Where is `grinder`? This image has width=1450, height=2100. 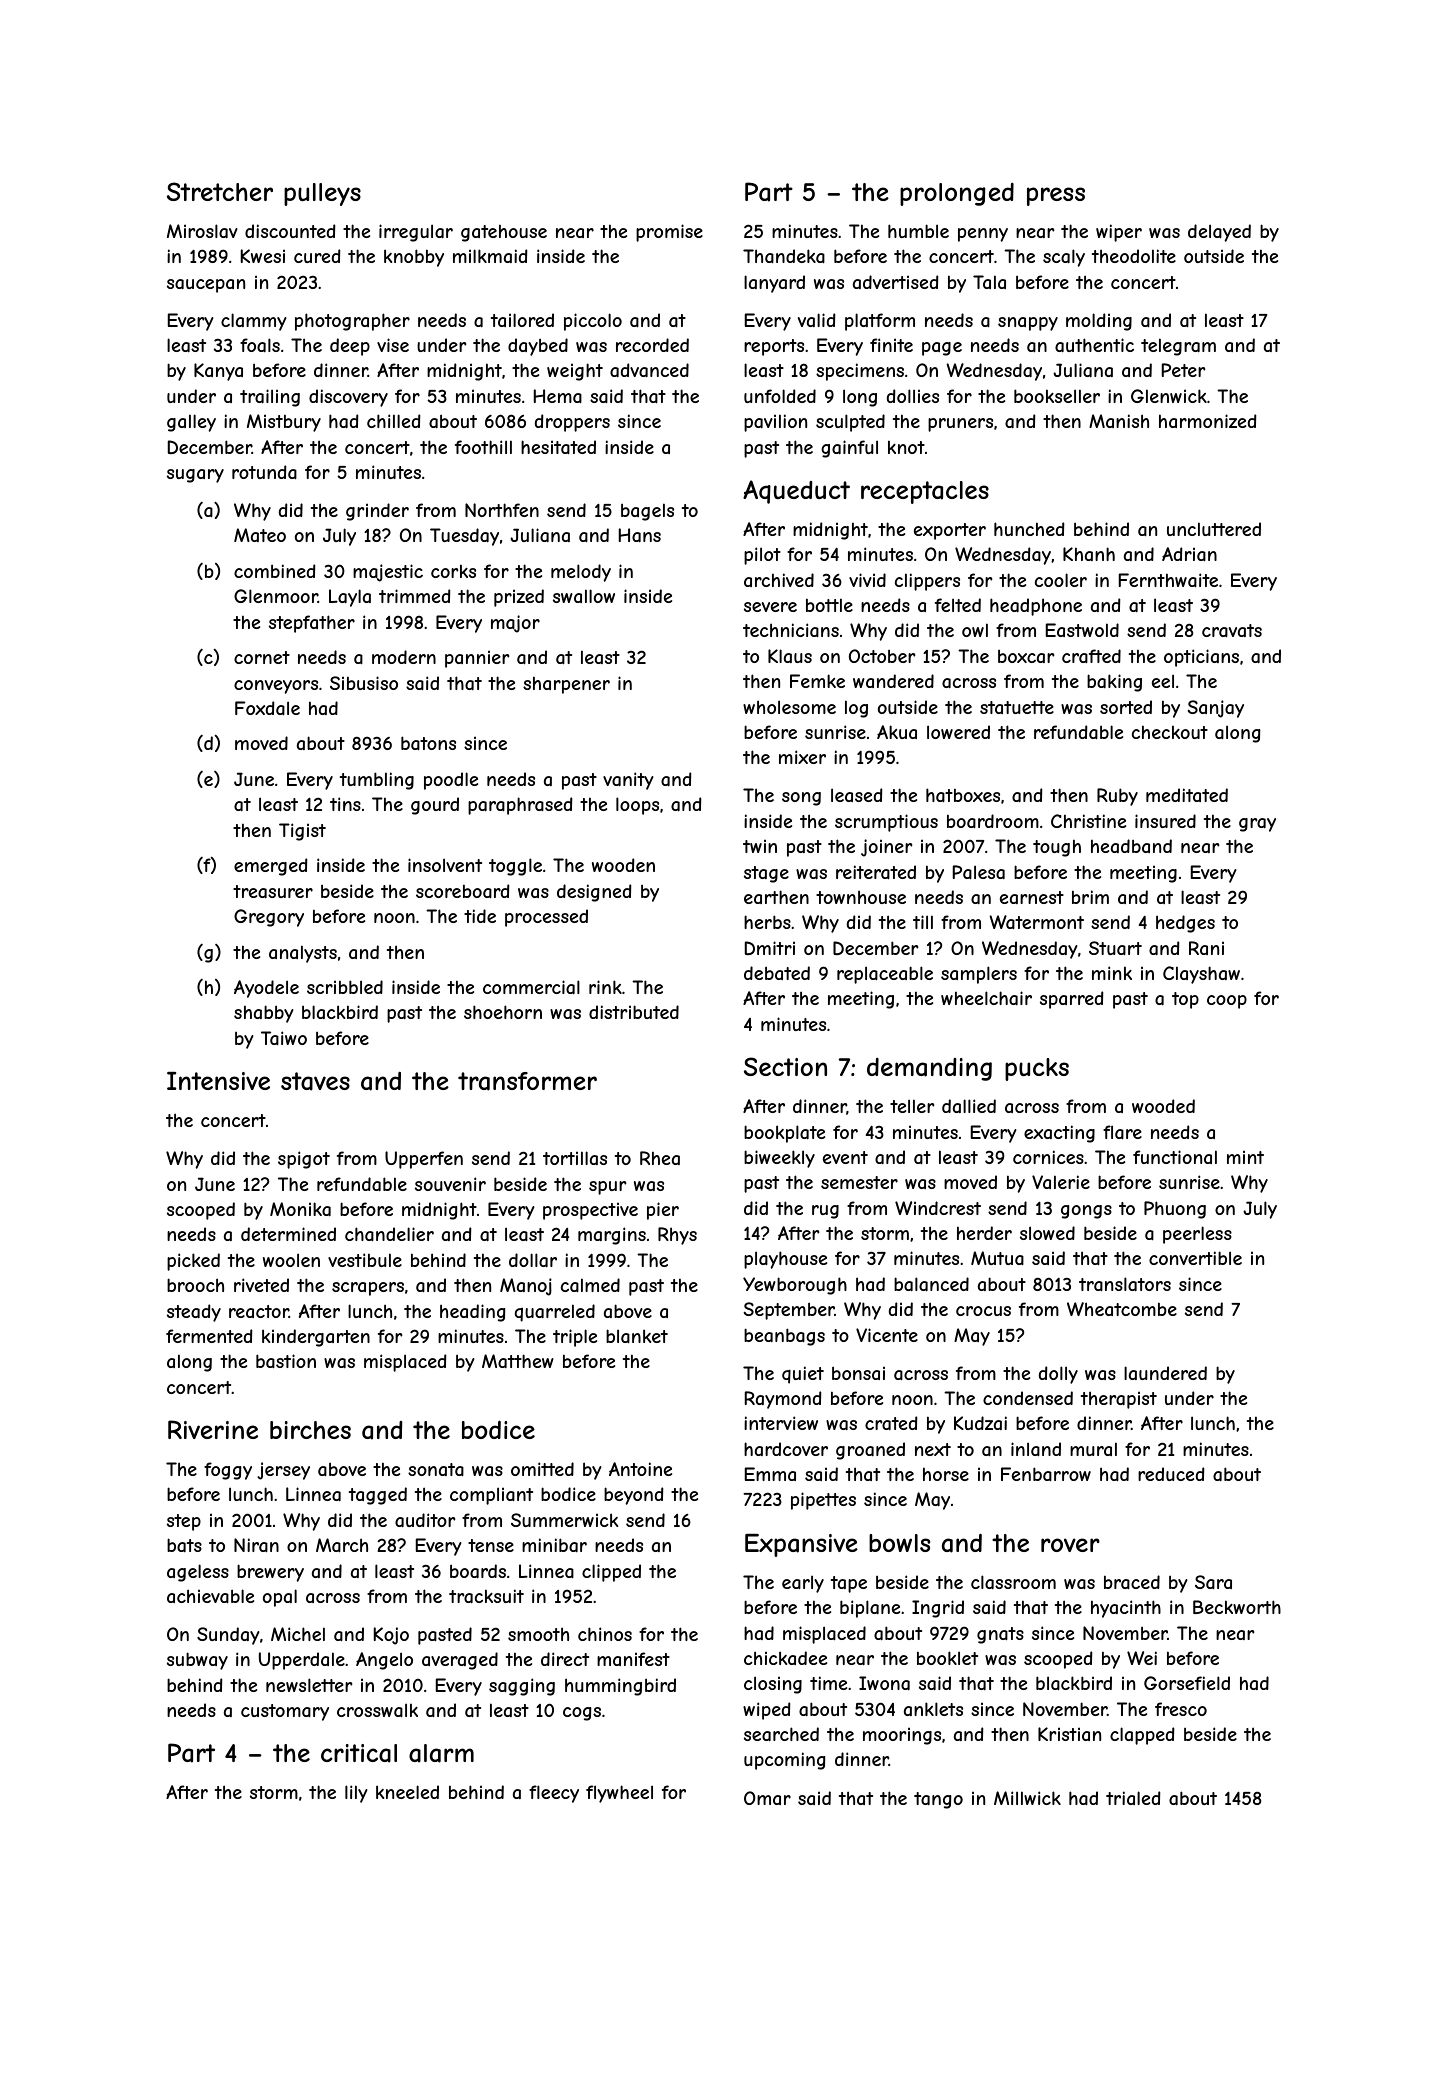 grinder is located at coordinates (377, 512).
